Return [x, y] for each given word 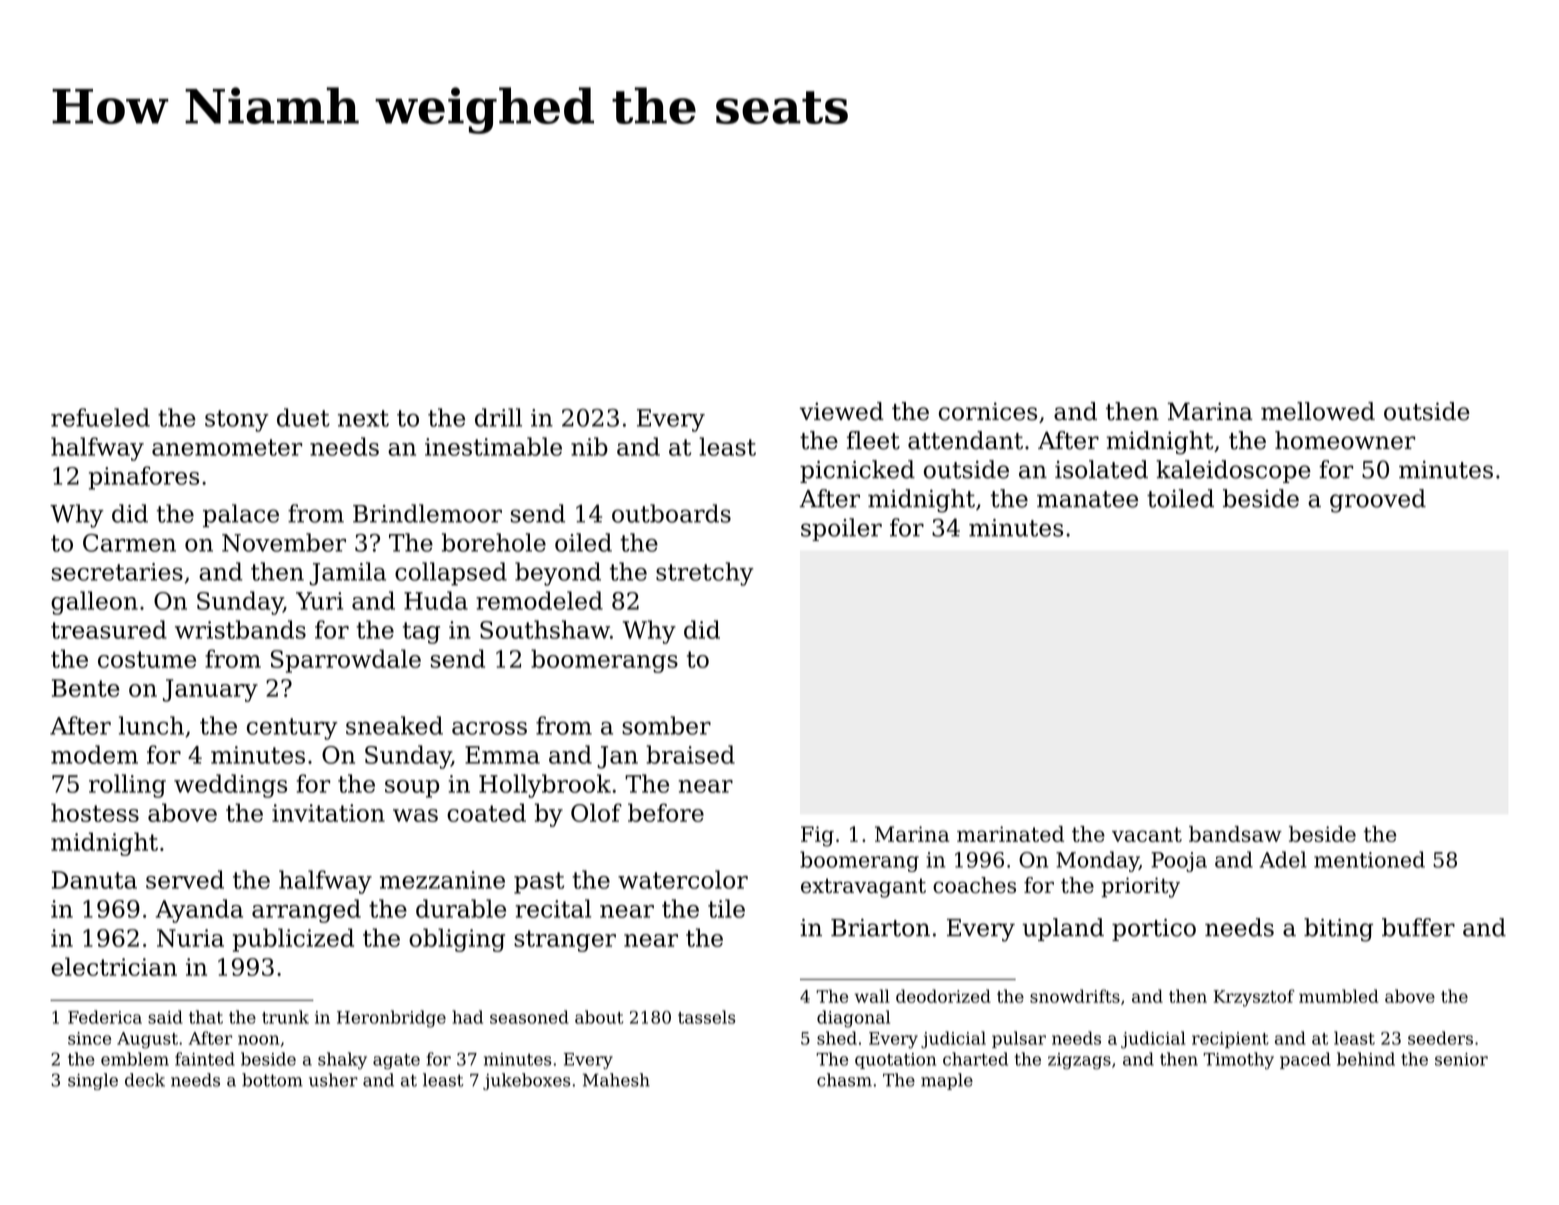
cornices [988, 411]
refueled [100, 417]
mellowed [1318, 411]
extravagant [863, 888]
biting [1338, 930]
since [89, 1038]
